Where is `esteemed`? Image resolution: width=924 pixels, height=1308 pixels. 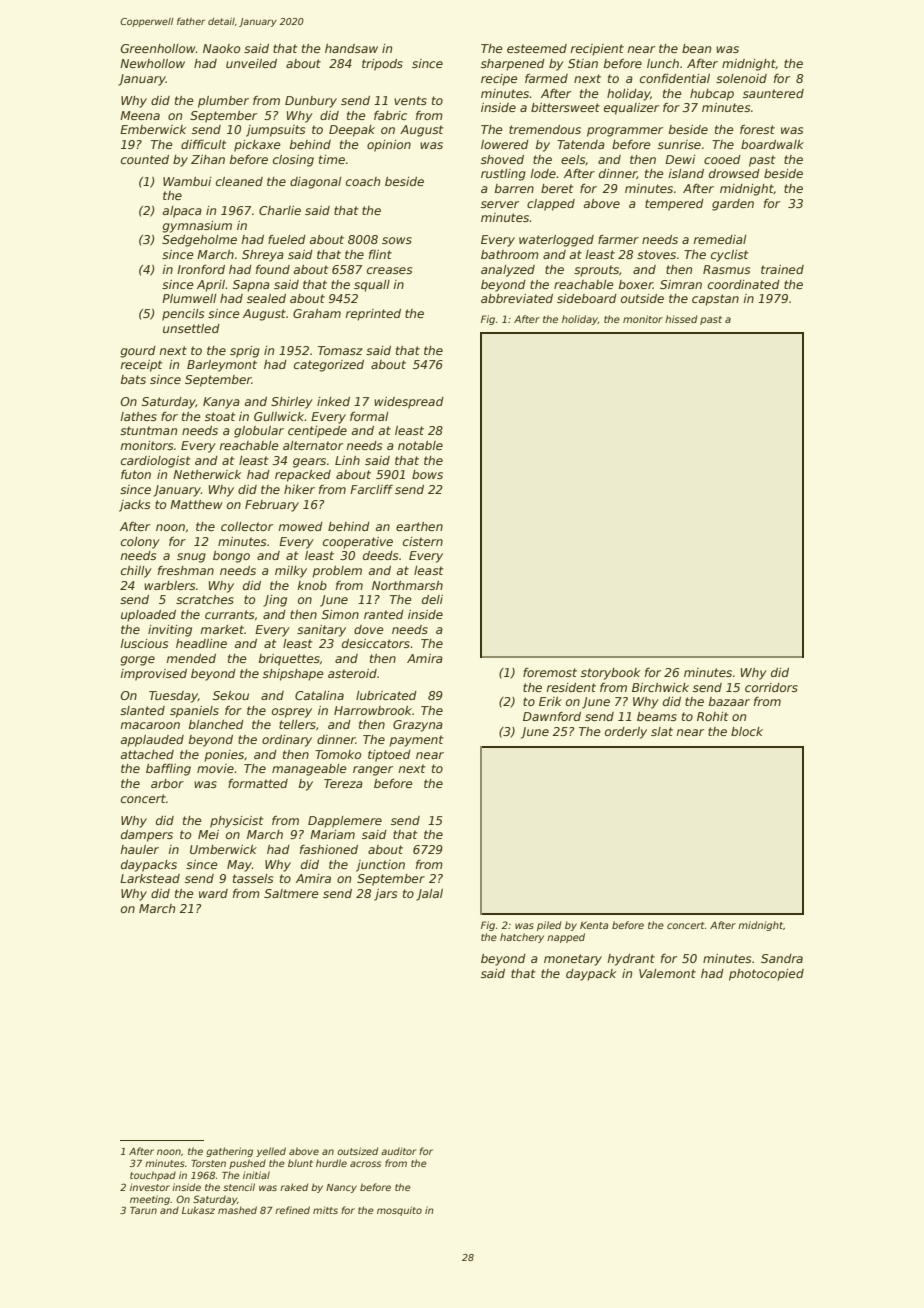
esteemed is located at coordinates (537, 48).
